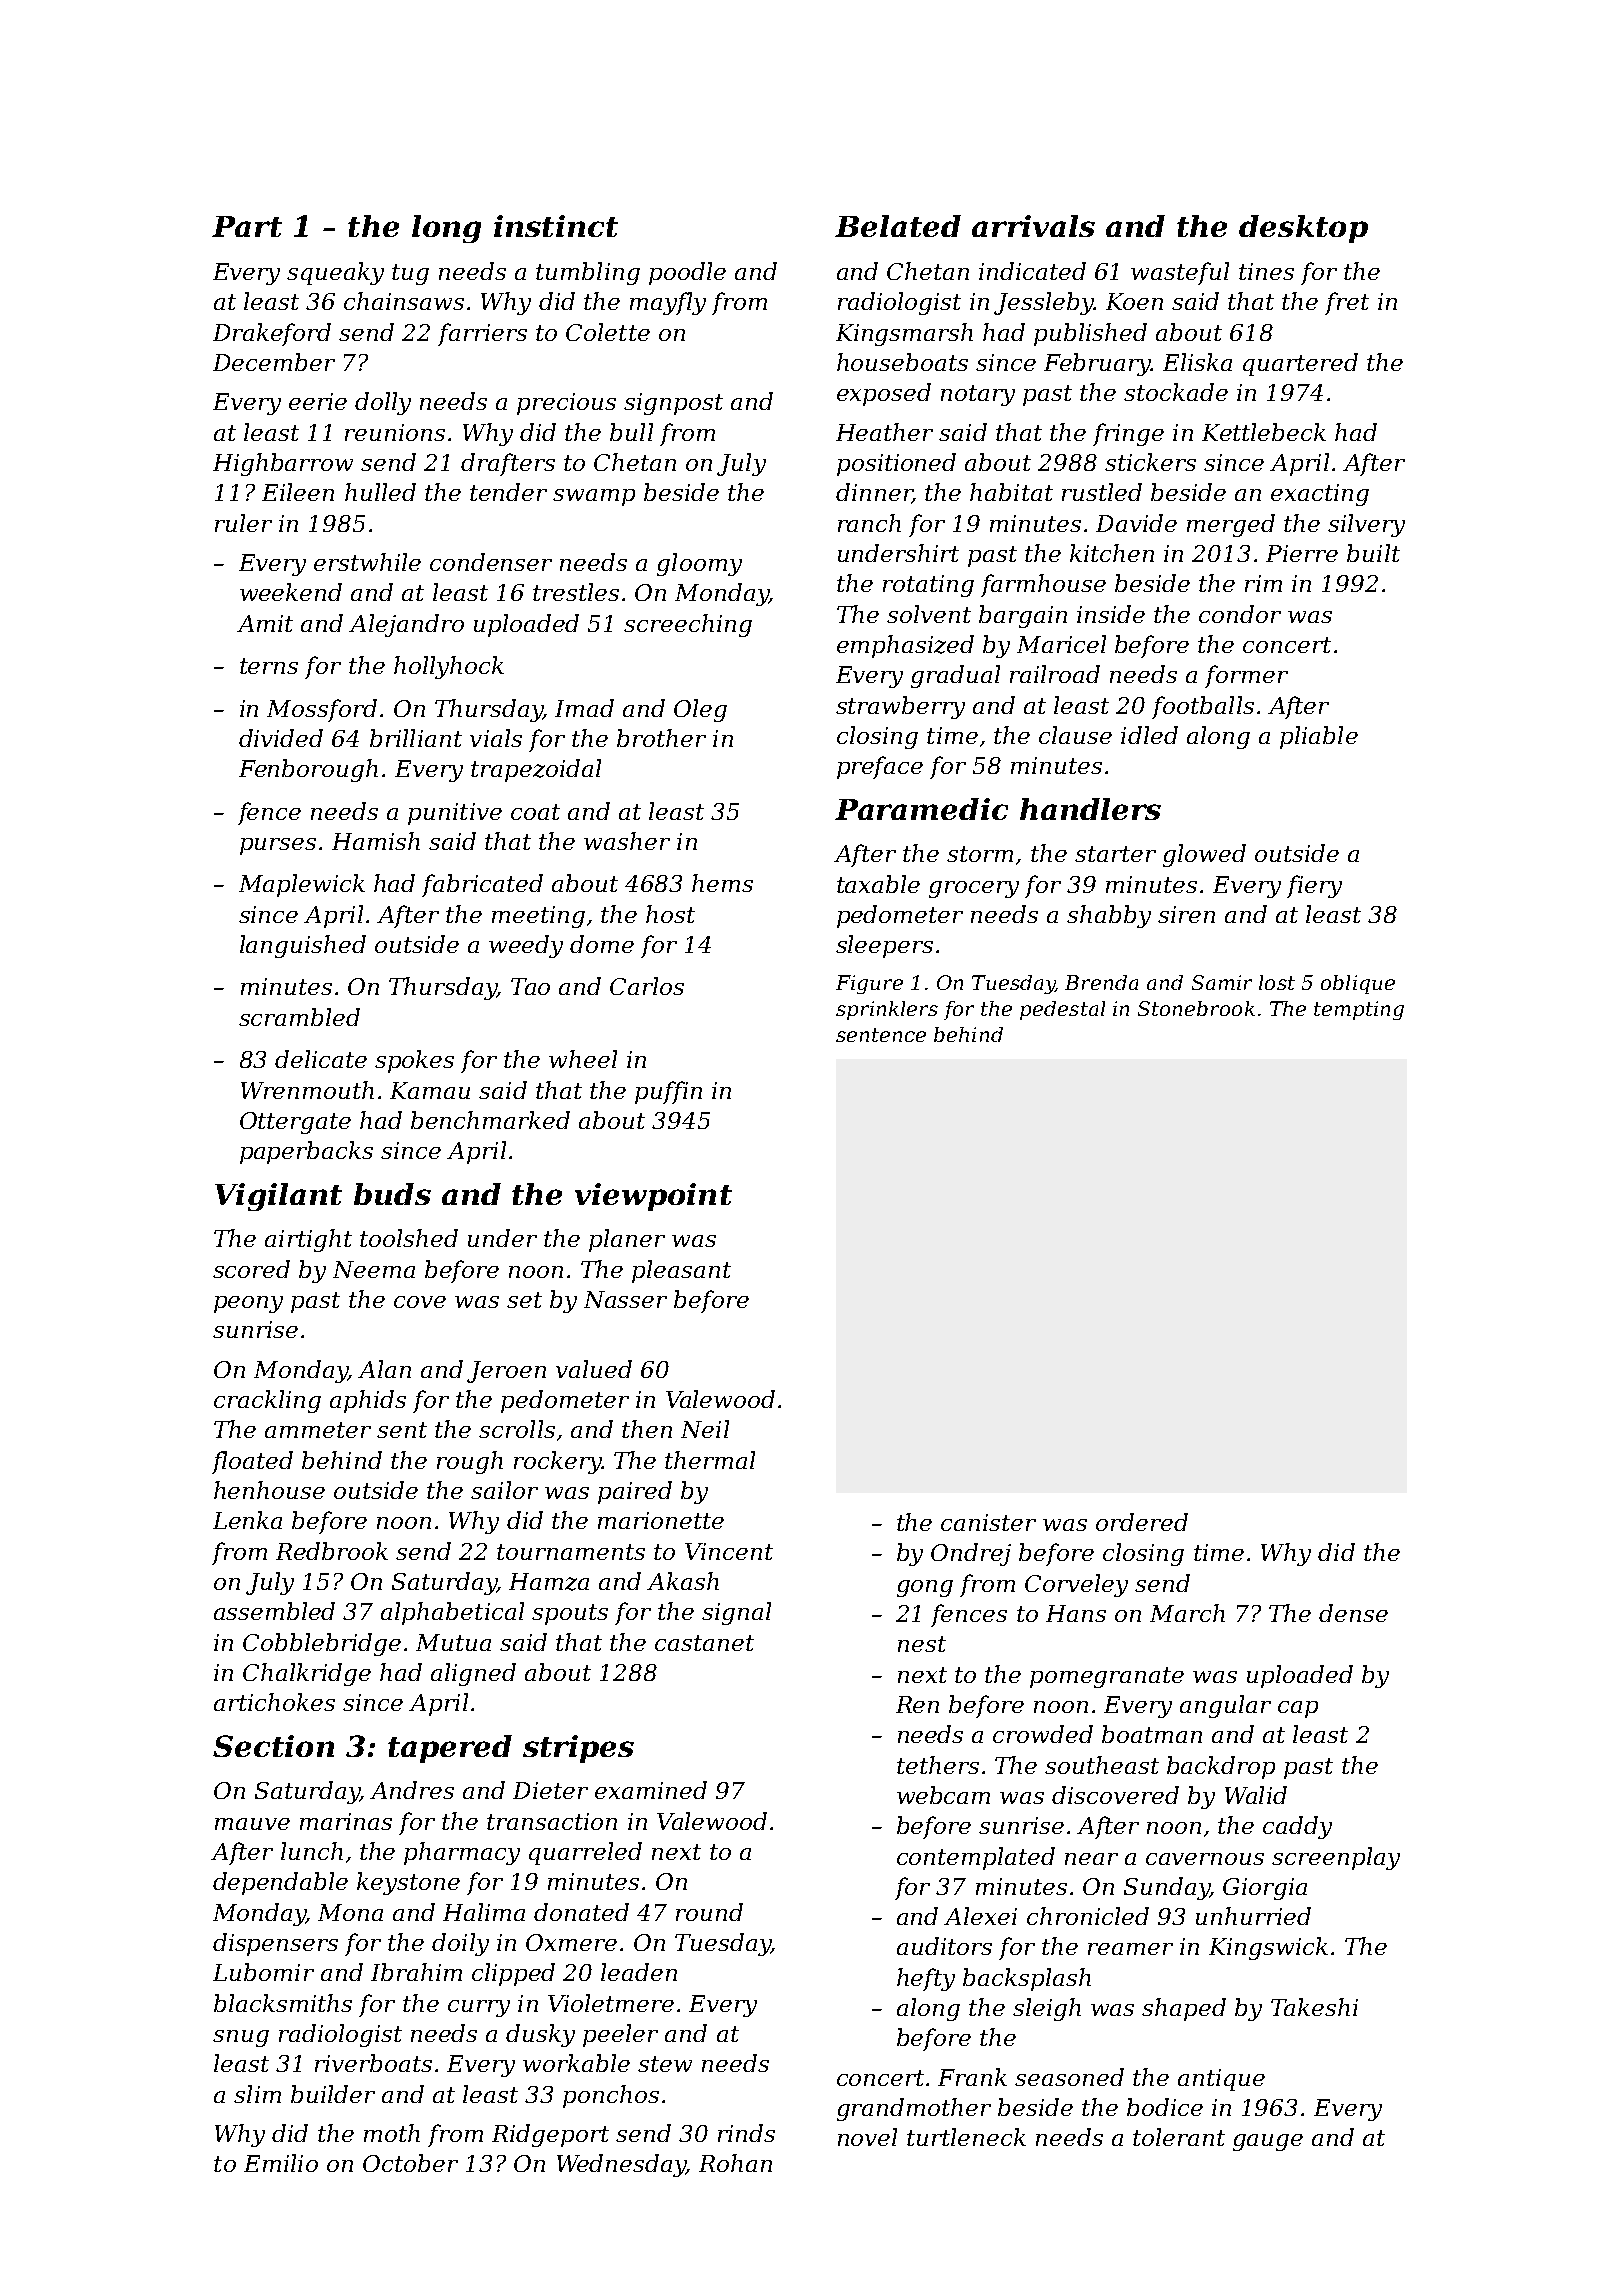 The width and height of the screenshot is (1620, 2292). I want to click on Stonebrook, so click(1196, 1008).
